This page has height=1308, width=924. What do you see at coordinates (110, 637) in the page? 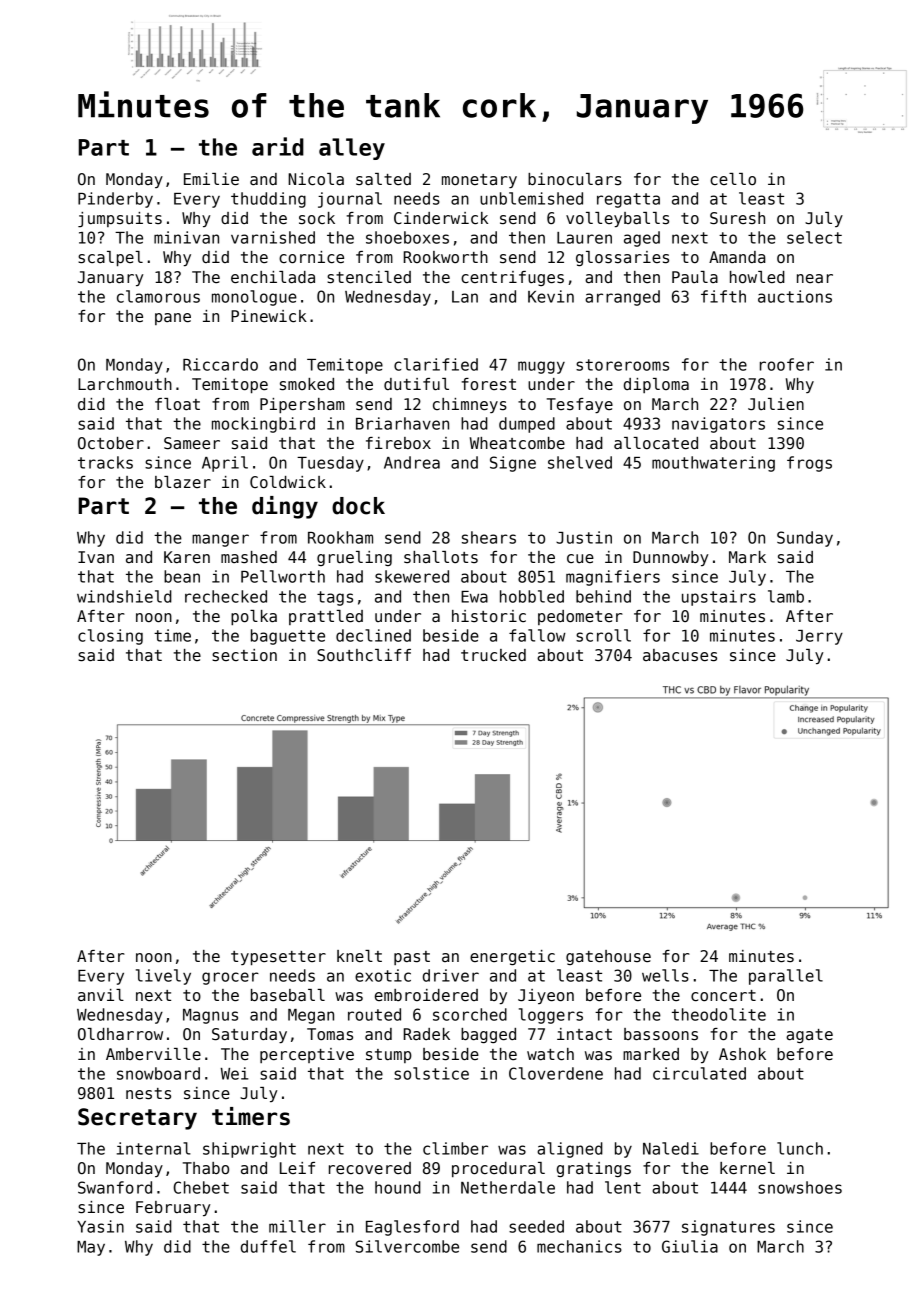
I see `closing` at bounding box center [110, 637].
